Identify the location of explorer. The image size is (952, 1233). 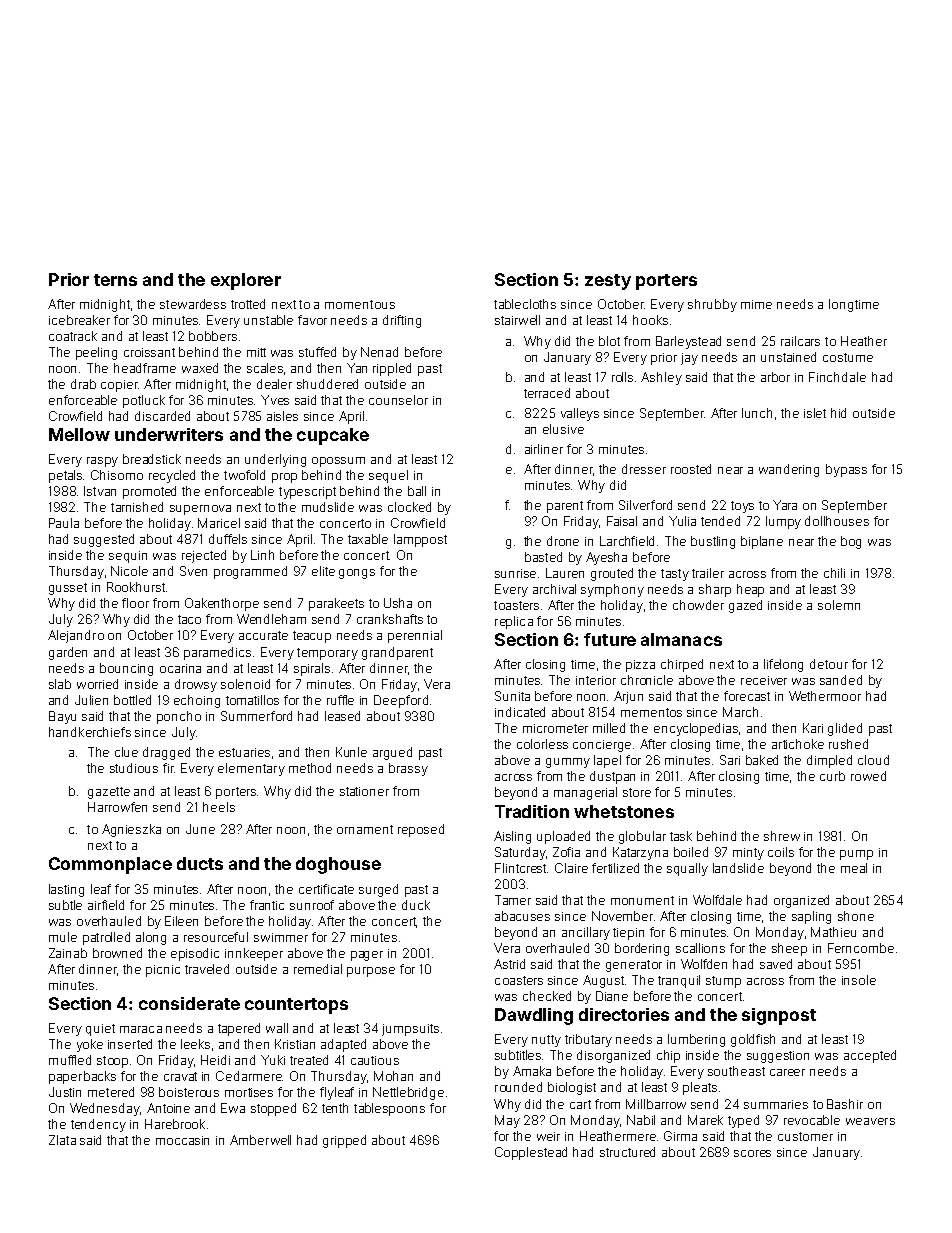
(246, 281).
